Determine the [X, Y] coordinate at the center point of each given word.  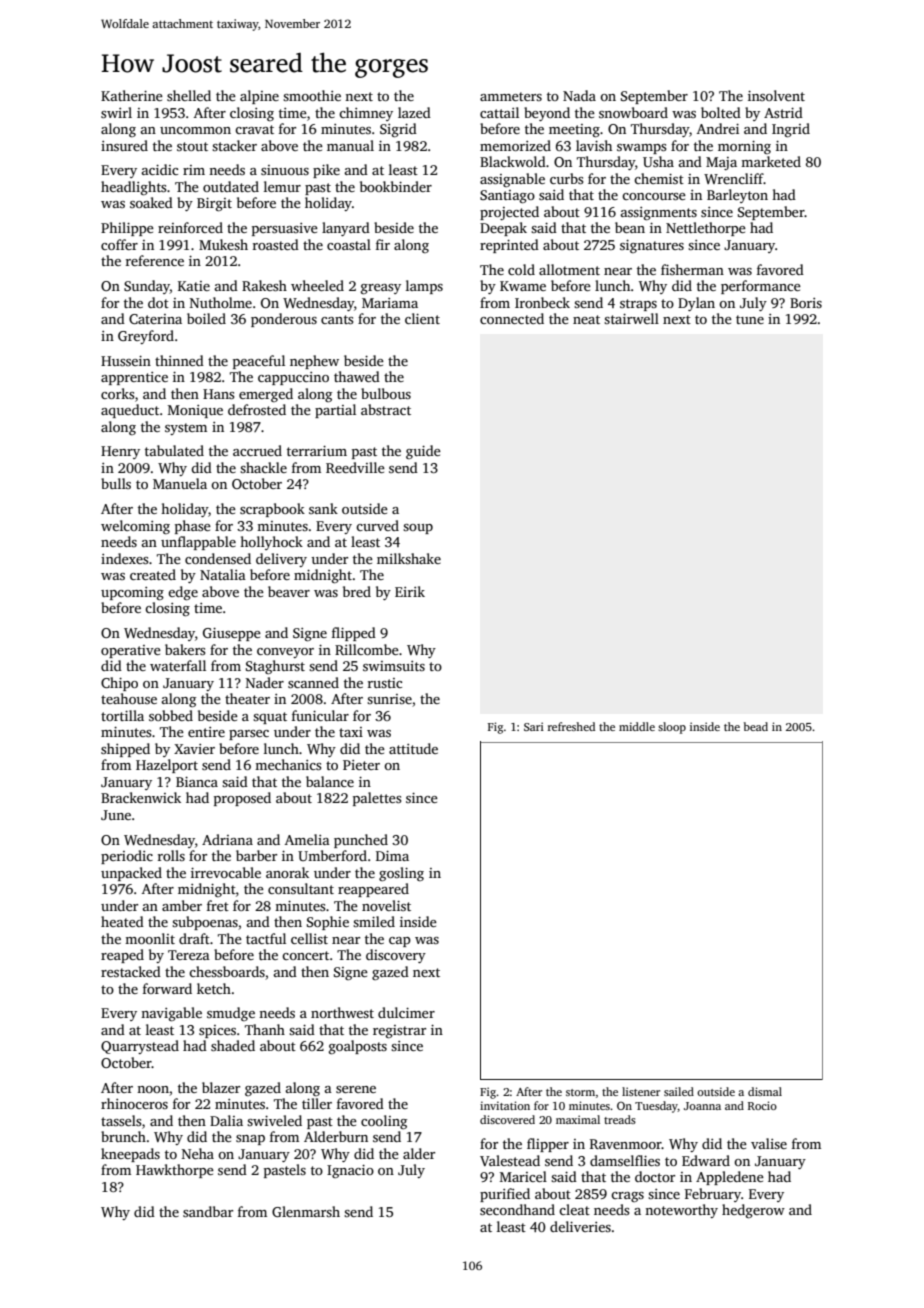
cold [521, 269]
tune [750, 319]
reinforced [190, 227]
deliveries [580, 1226]
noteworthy [681, 1211]
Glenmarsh [306, 1211]
